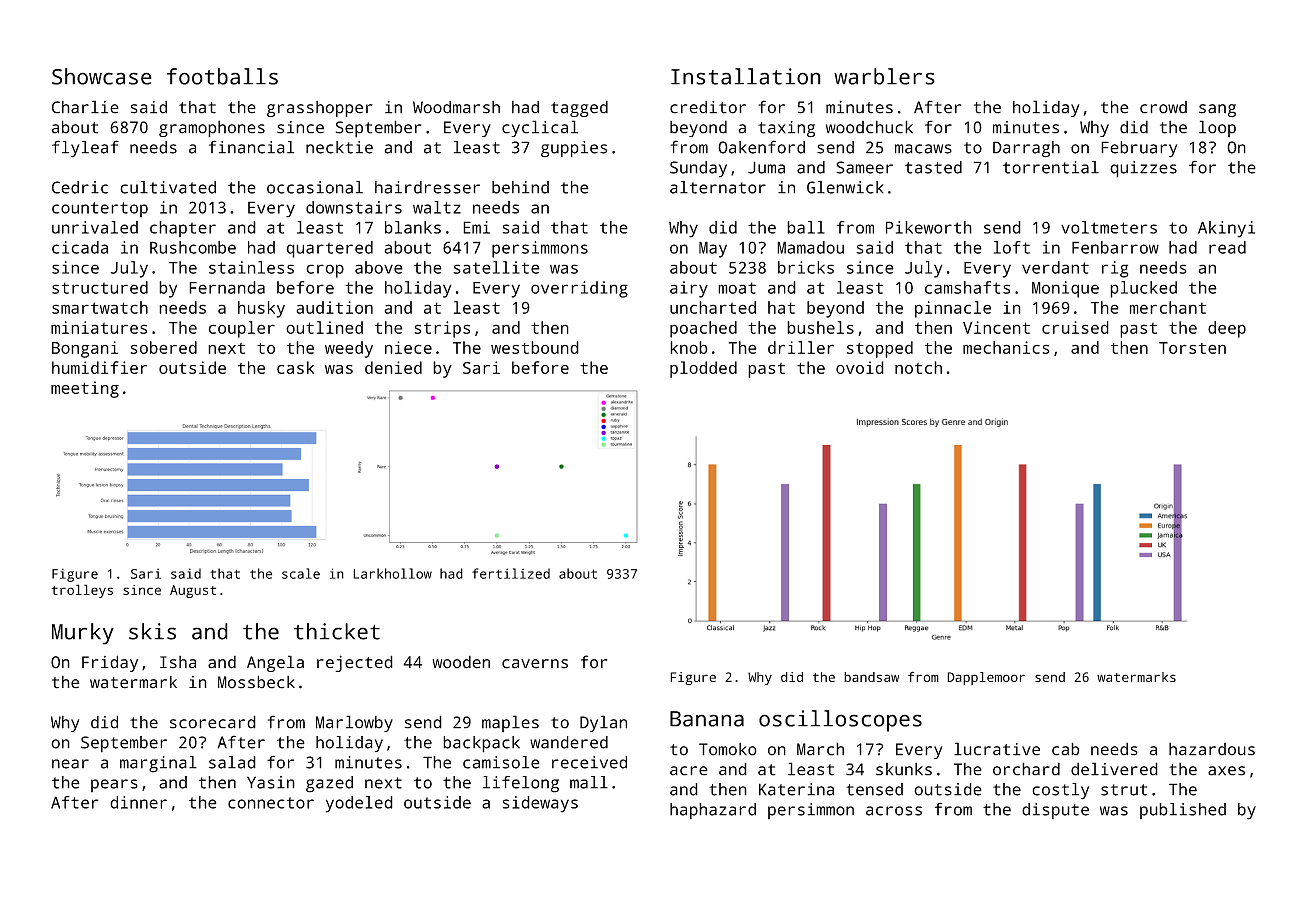  Describe the element at coordinates (884, 76) in the image. I see `warblers` at that location.
